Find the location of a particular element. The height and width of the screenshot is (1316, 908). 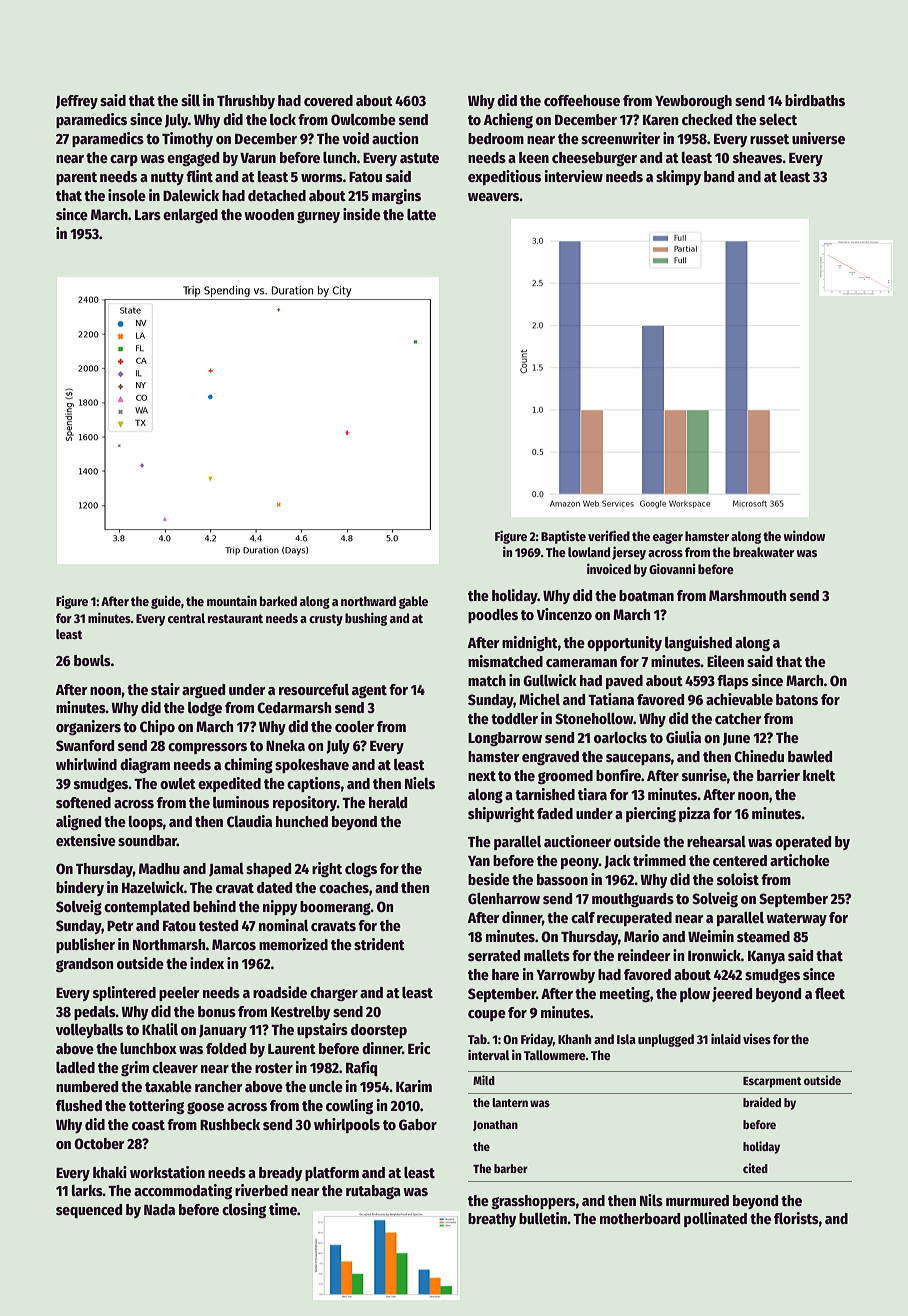

Michel is located at coordinates (539, 699).
